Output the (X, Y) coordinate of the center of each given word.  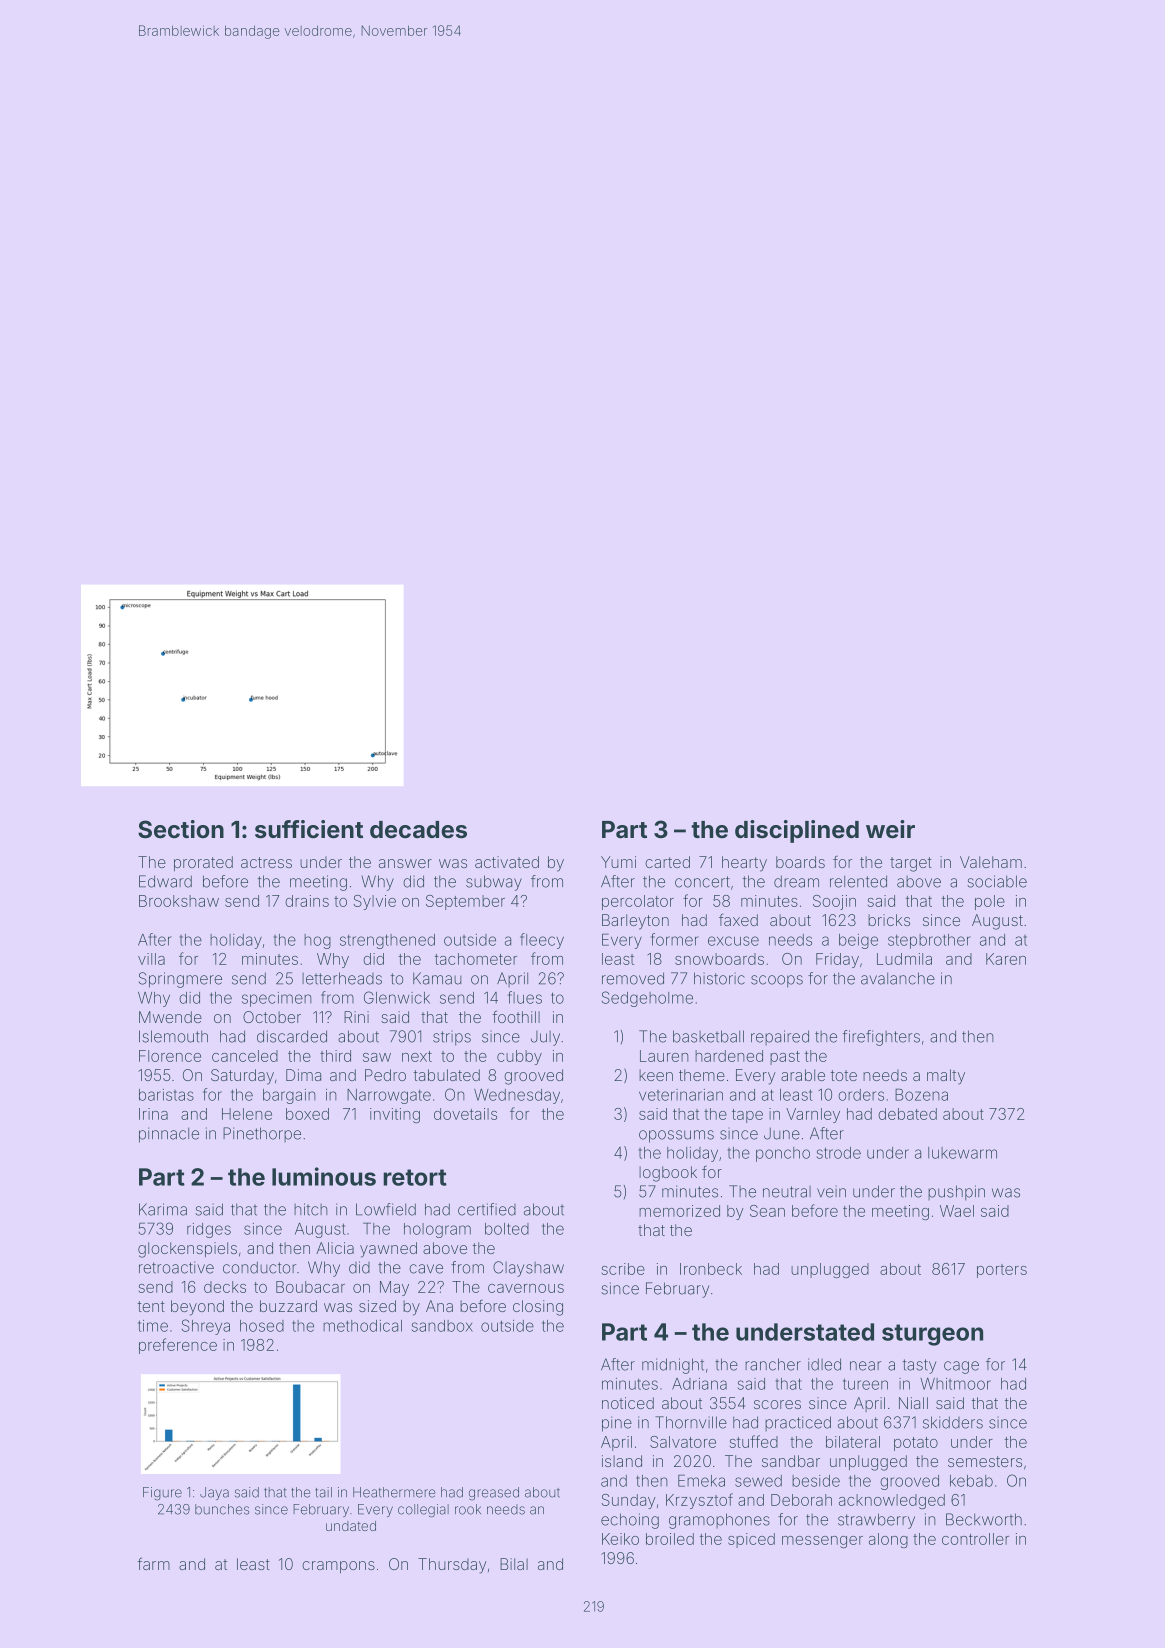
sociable (997, 881)
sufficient (309, 829)
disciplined (797, 831)
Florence (170, 1056)
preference (178, 1346)
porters (1002, 1271)
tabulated (447, 1075)
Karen (1006, 959)
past (785, 1058)
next (417, 1056)
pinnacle (169, 1135)
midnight (673, 1366)
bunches (222, 1509)
